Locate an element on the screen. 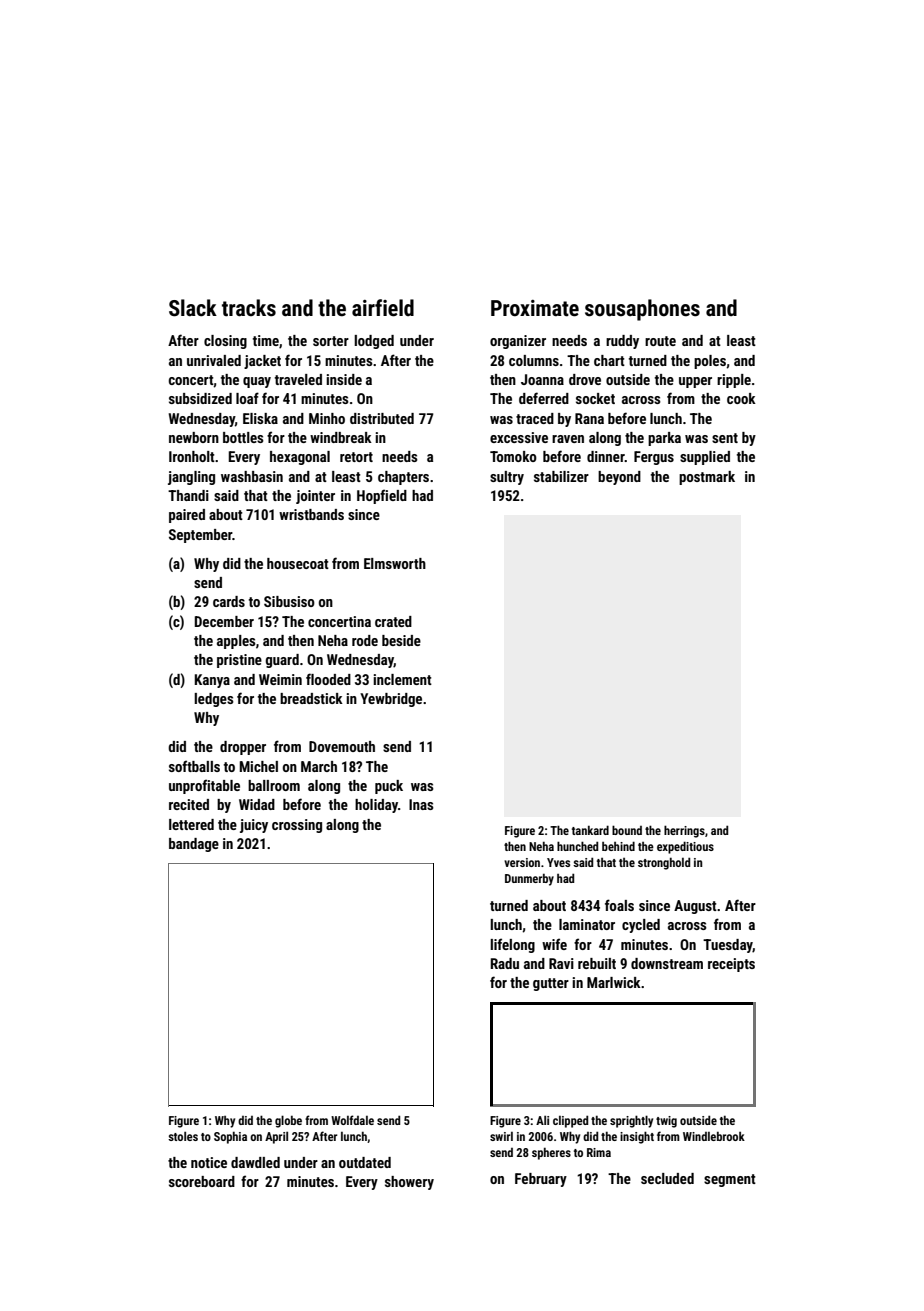 This screenshot has width=924, height=1311. sprightly is located at coordinates (631, 1121).
